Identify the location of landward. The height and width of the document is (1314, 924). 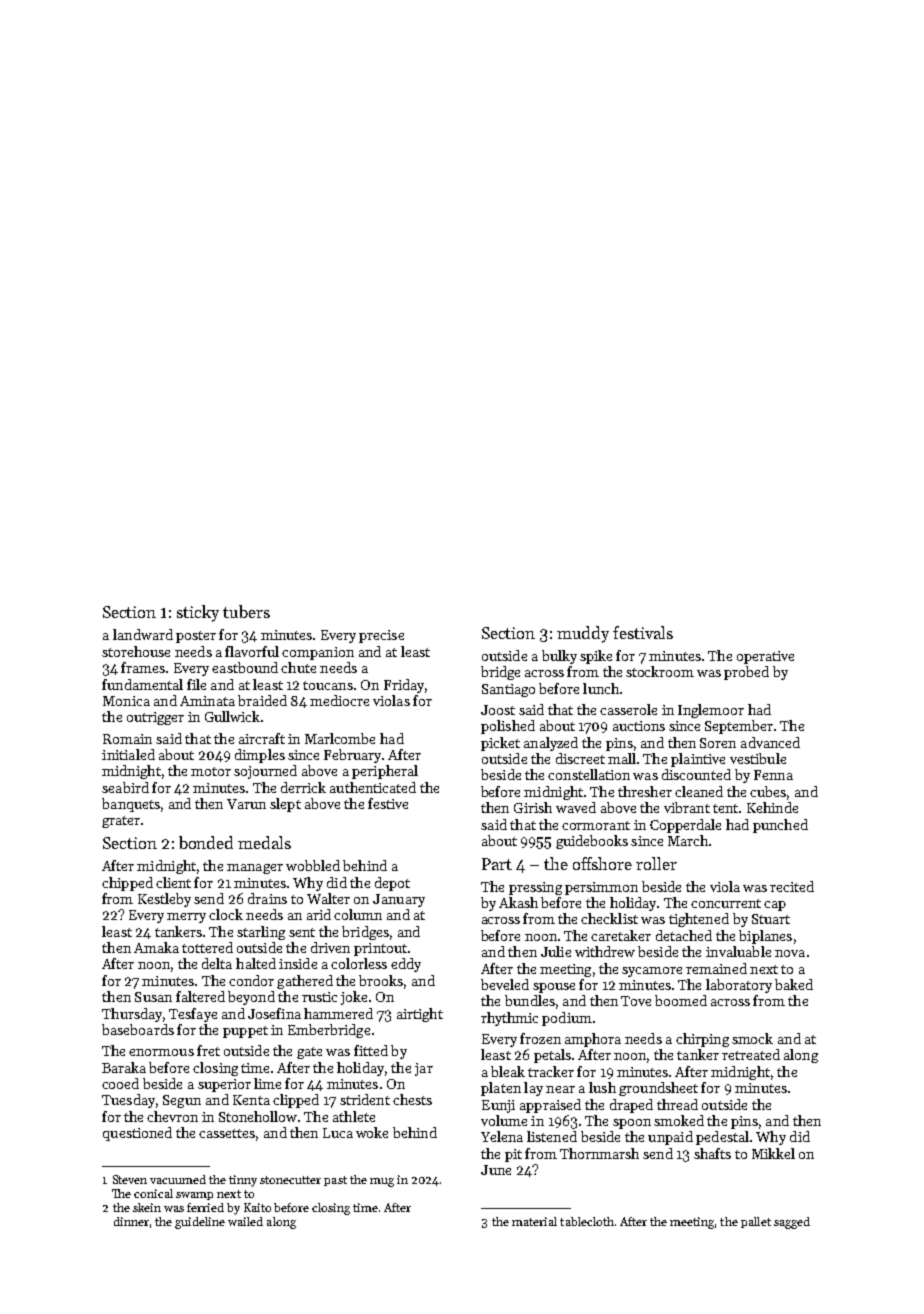
(143, 634).
